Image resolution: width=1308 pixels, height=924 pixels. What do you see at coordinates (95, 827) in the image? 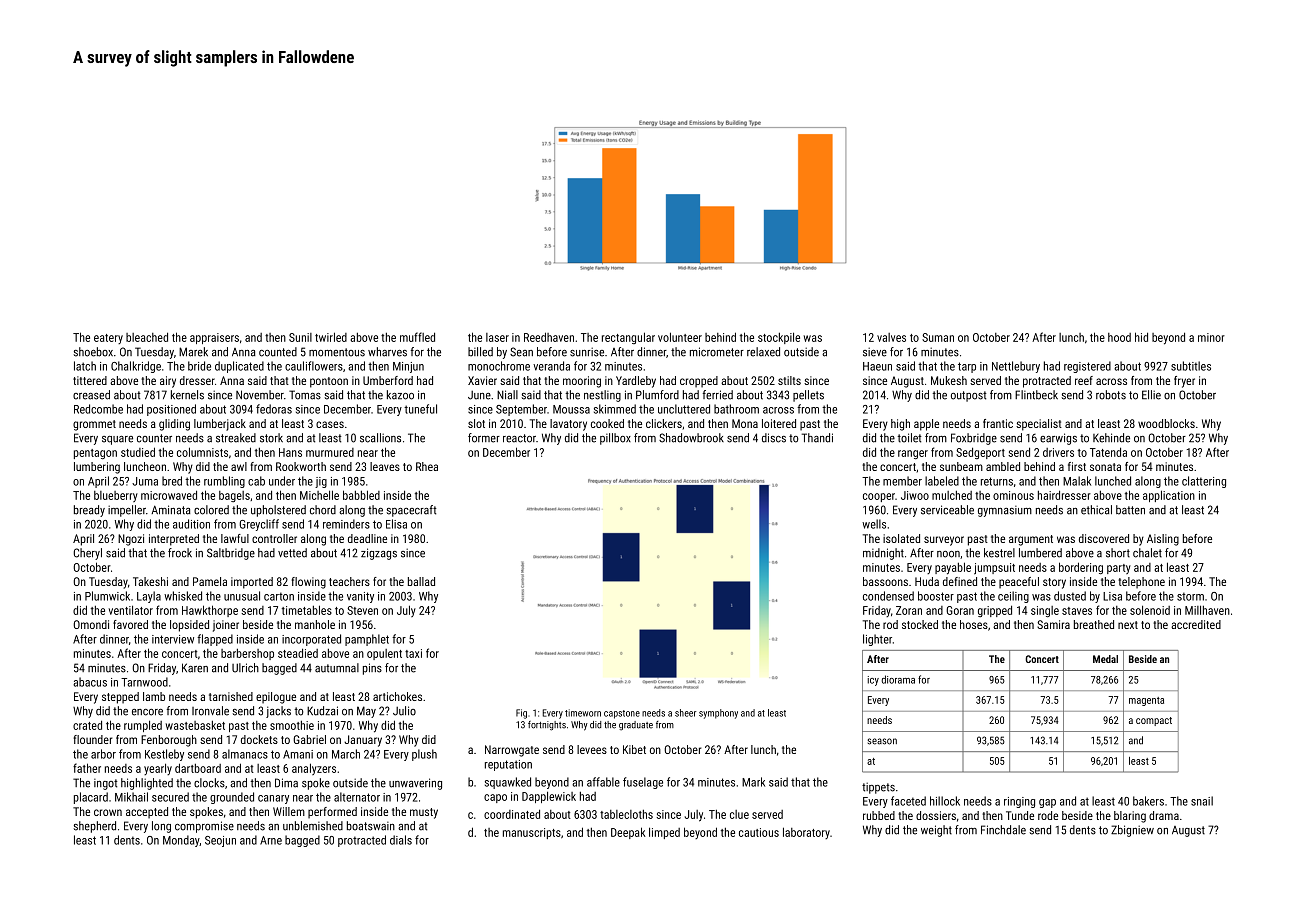
I see `shepherd` at bounding box center [95, 827].
